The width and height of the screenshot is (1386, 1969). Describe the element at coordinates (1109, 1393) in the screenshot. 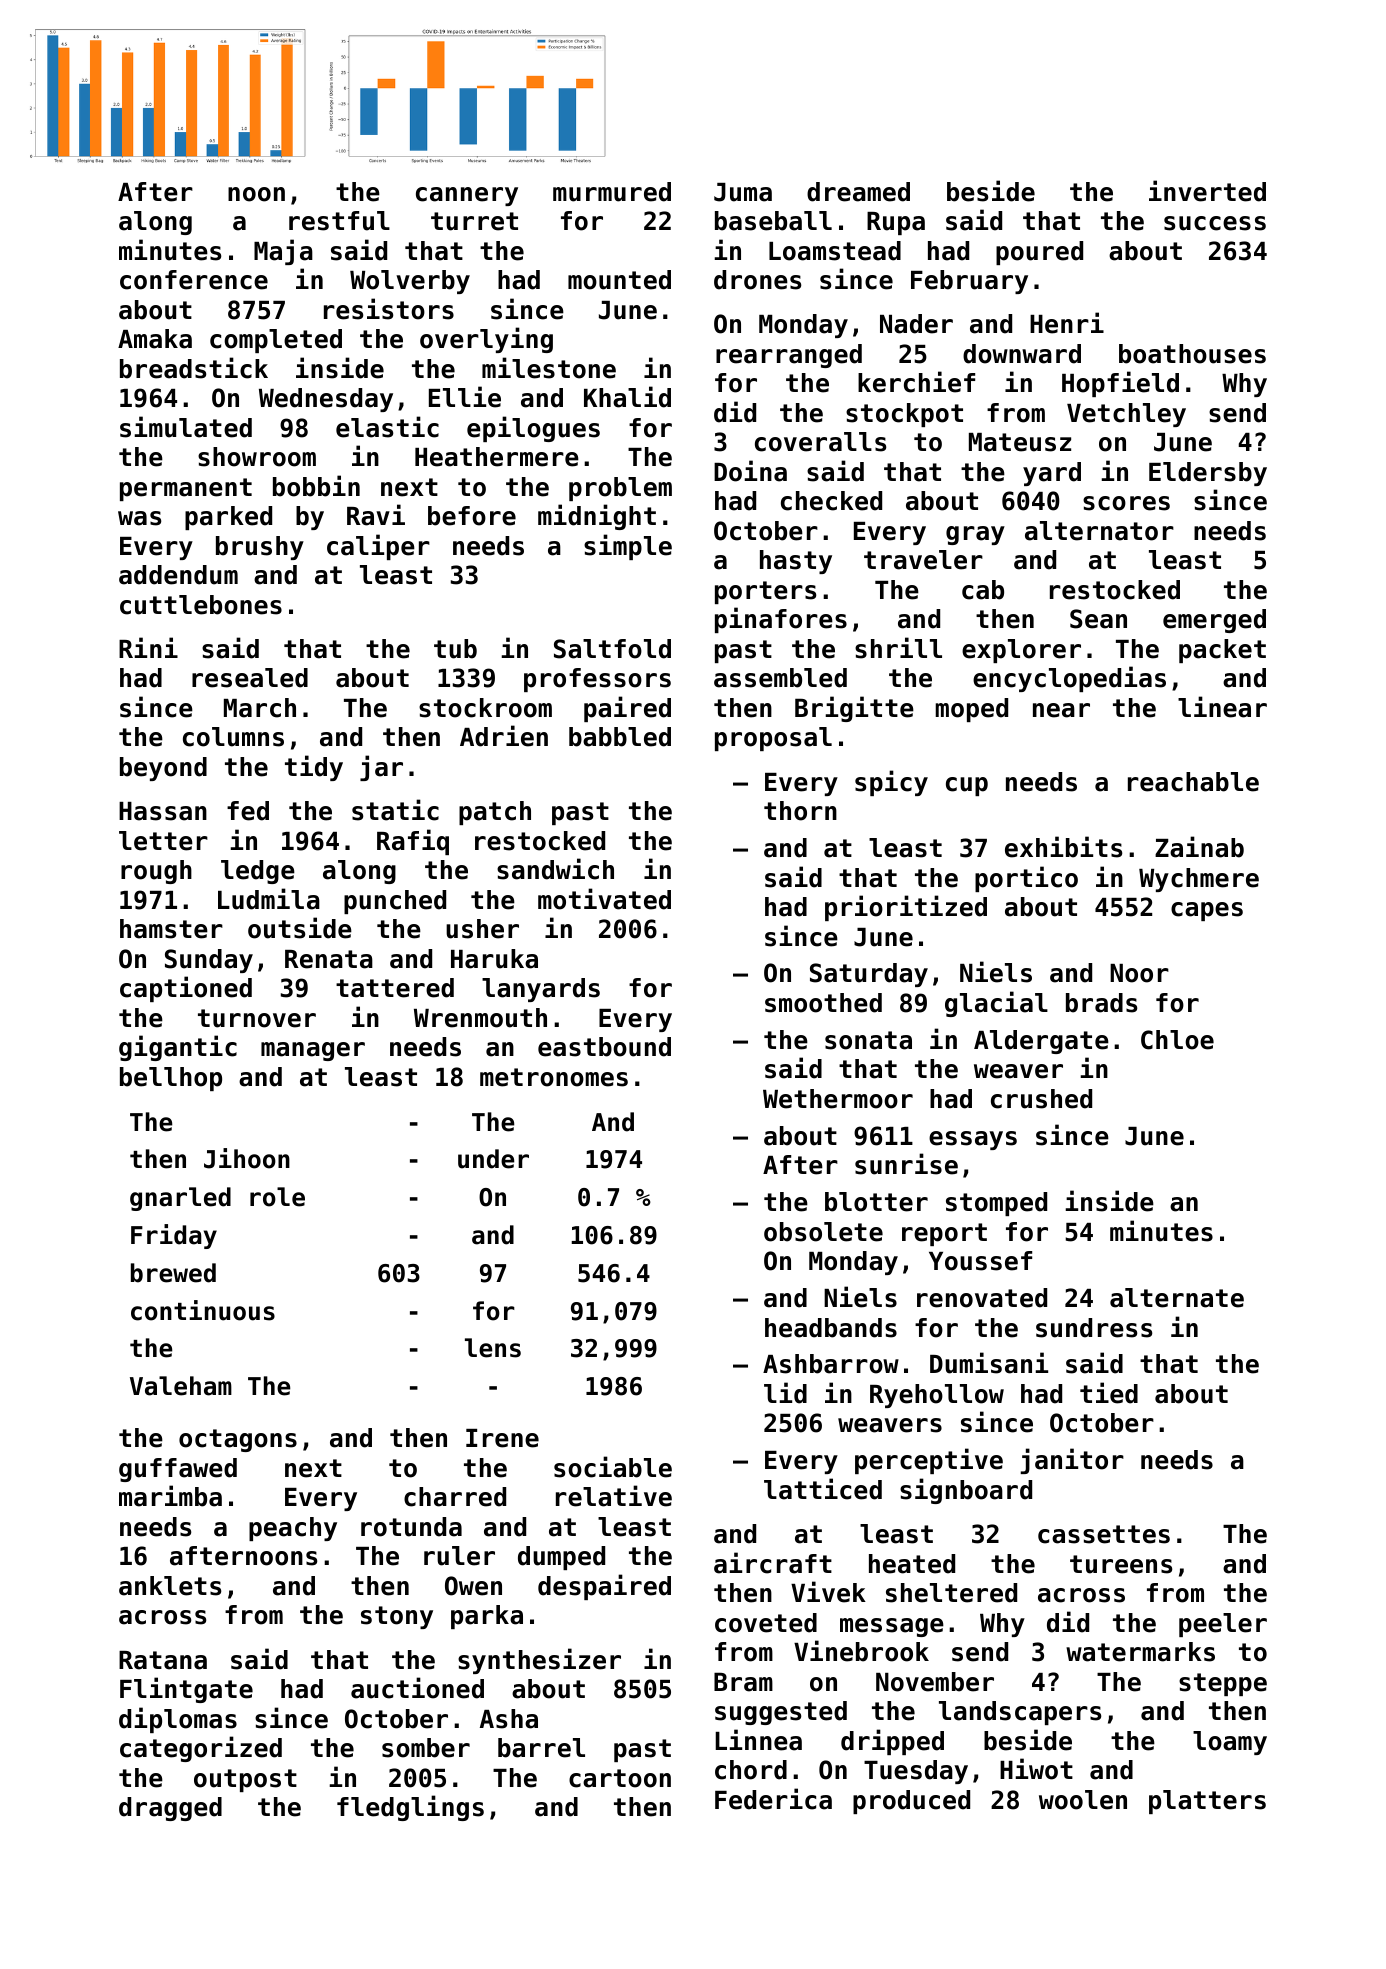

I see `tied` at that location.
